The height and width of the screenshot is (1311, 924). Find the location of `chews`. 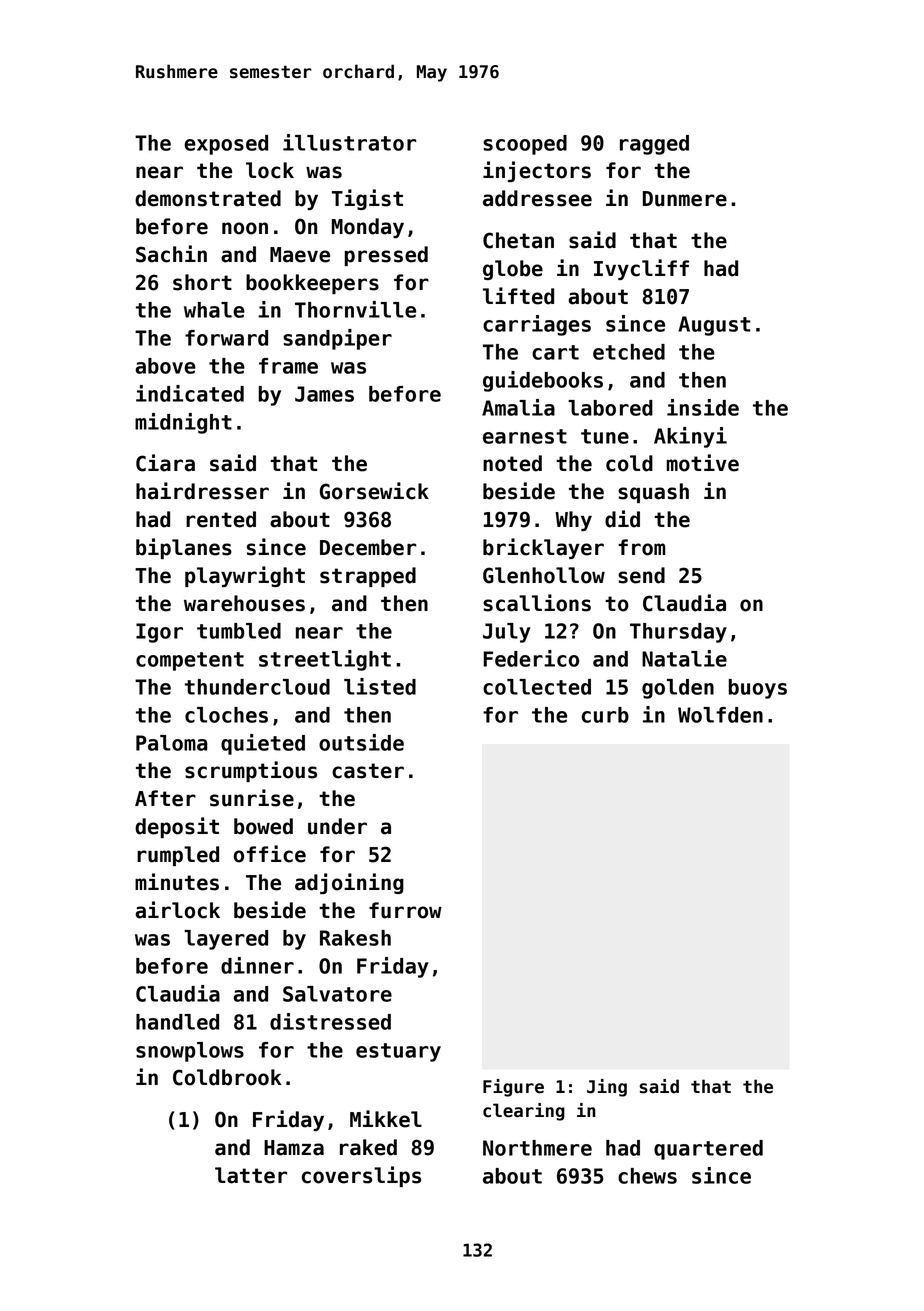

chews is located at coordinates (647, 1176).
